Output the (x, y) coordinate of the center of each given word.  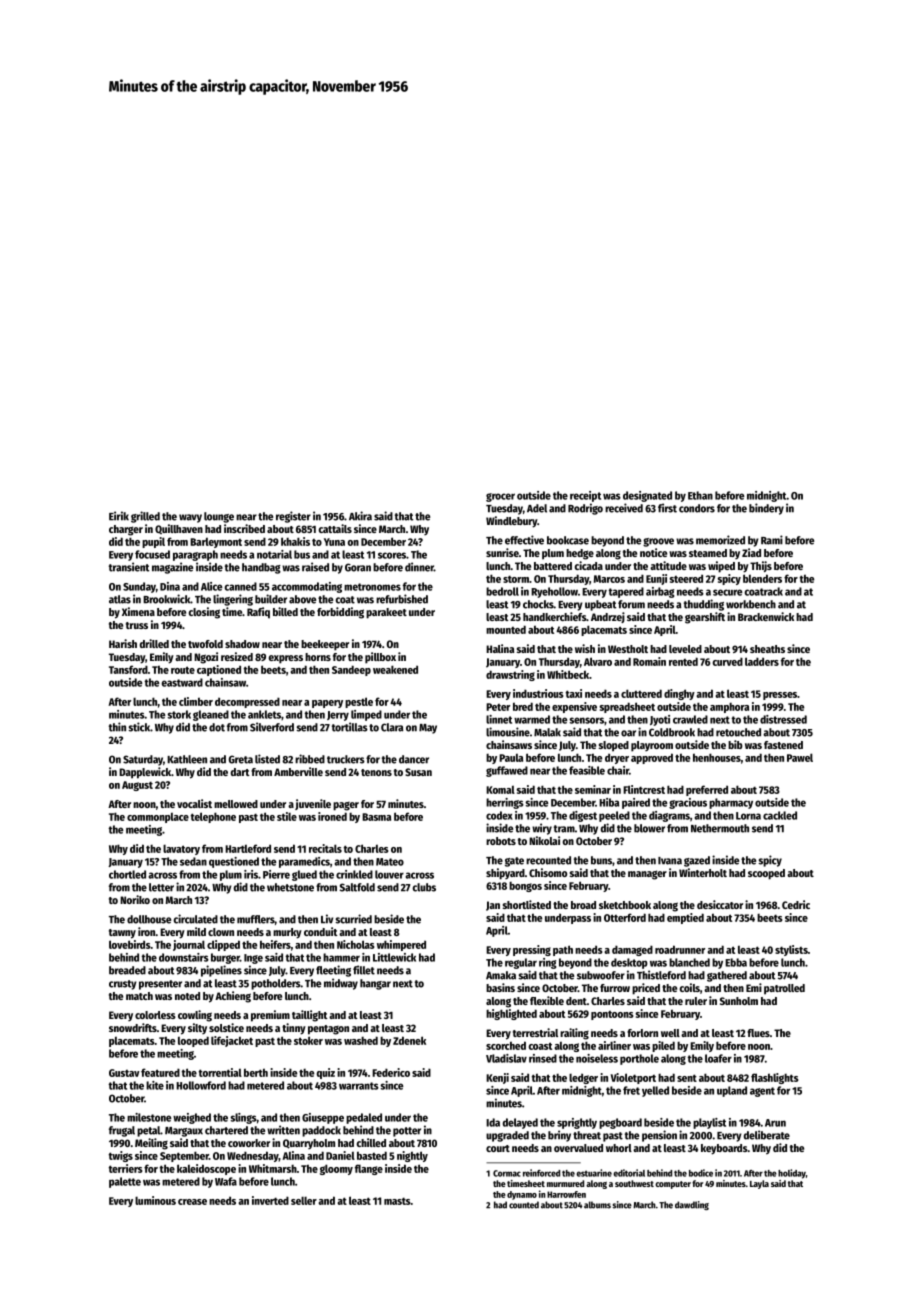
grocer (500, 497)
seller (304, 1200)
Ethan (700, 495)
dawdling (692, 1205)
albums (597, 1205)
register (293, 517)
